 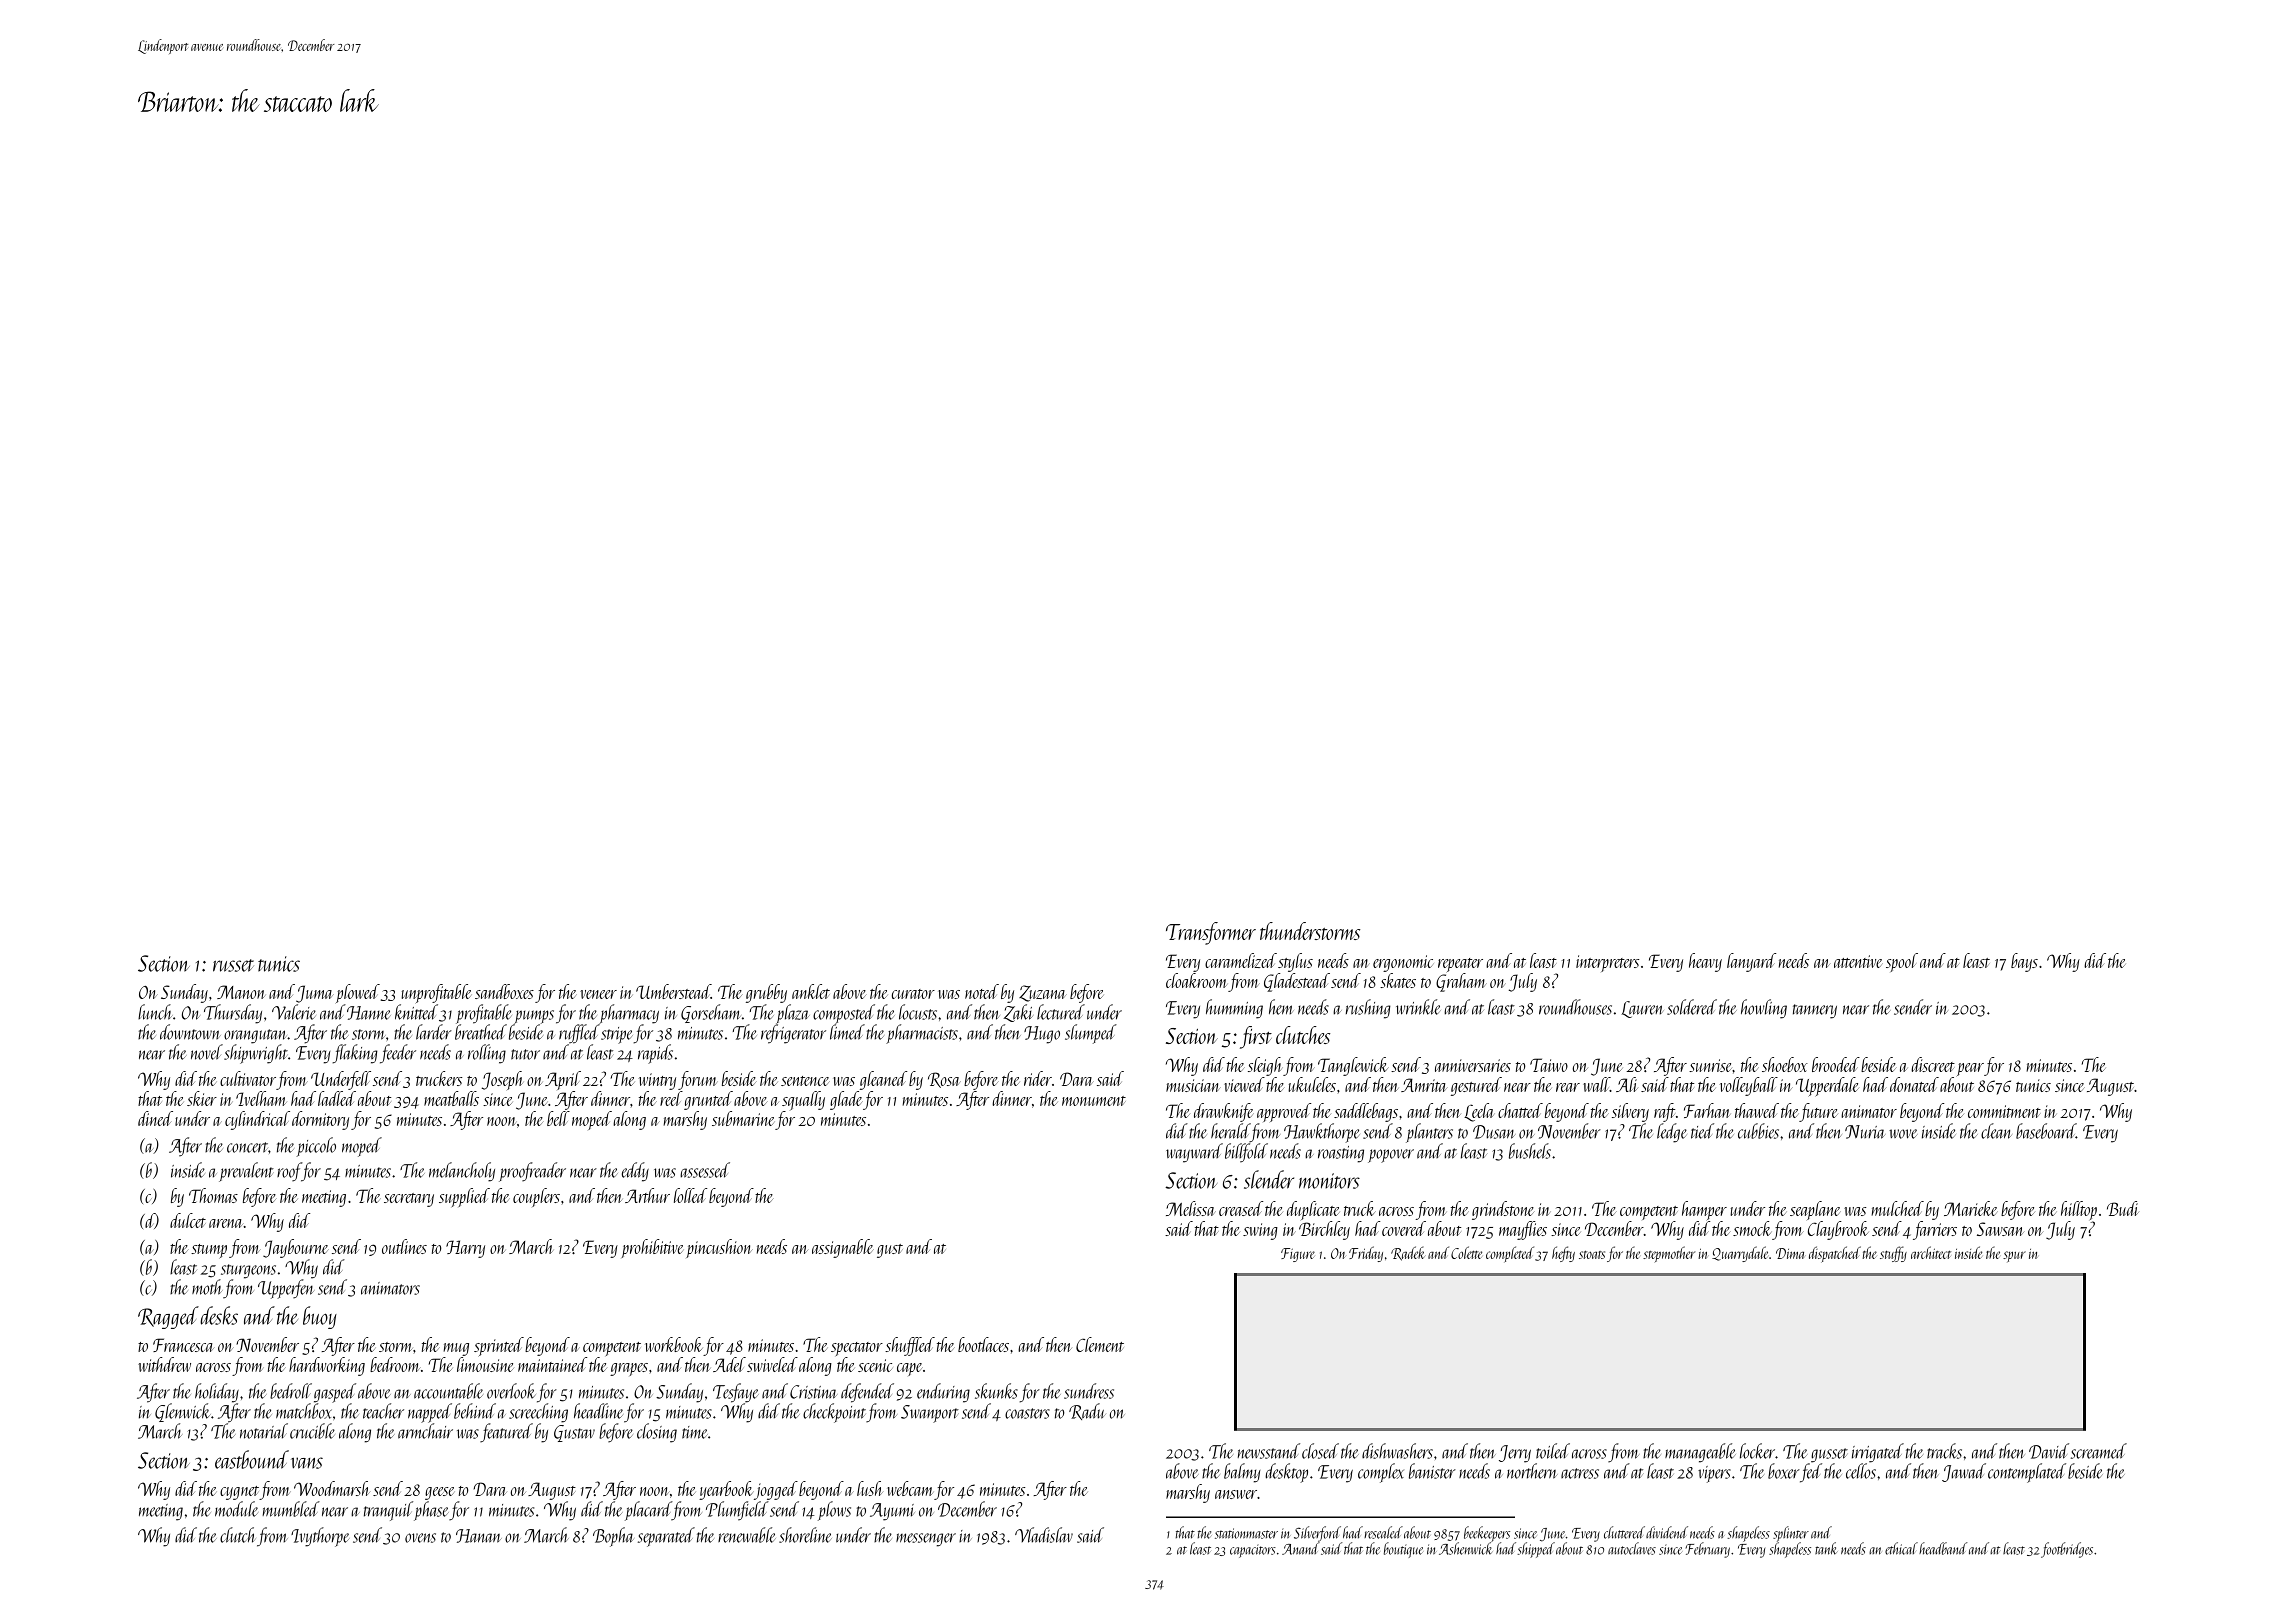 I want to click on Transformer, so click(x=1211, y=933).
